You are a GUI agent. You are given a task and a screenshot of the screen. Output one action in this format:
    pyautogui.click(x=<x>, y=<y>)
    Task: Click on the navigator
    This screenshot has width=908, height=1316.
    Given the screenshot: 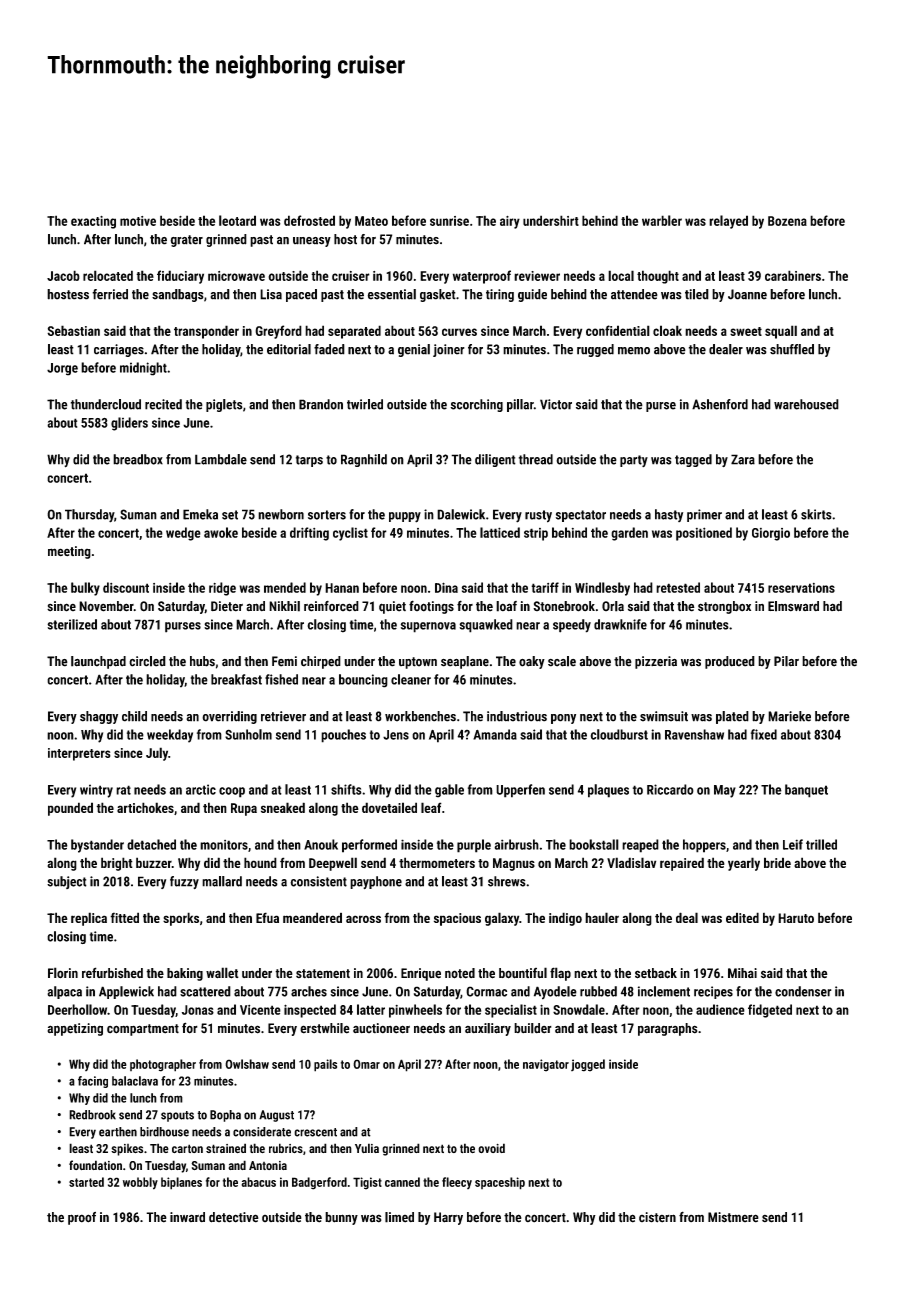 What is the action you would take?
    pyautogui.click(x=546, y=1065)
